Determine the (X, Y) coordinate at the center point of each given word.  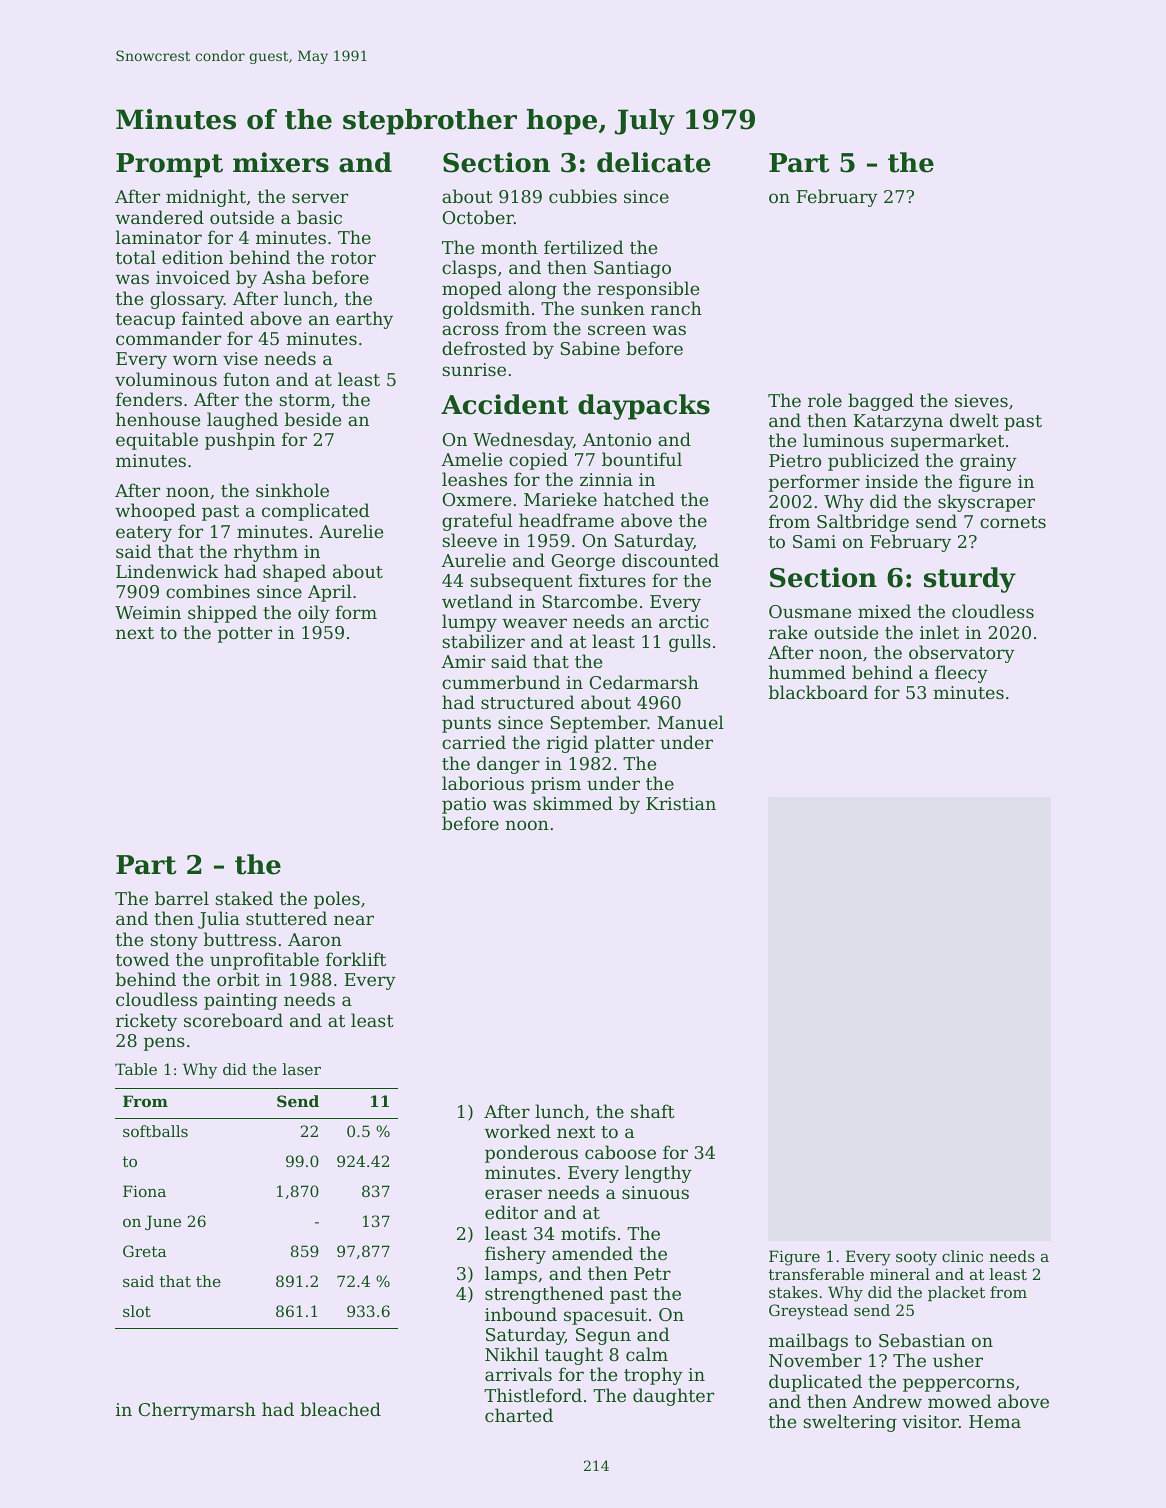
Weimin (148, 612)
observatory (962, 654)
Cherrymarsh (197, 1411)
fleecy (961, 674)
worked (518, 1131)
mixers (281, 162)
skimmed (573, 803)
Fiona (144, 1191)
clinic (962, 1256)
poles (337, 900)
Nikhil (512, 1354)
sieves (981, 400)
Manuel (690, 722)
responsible (648, 290)
